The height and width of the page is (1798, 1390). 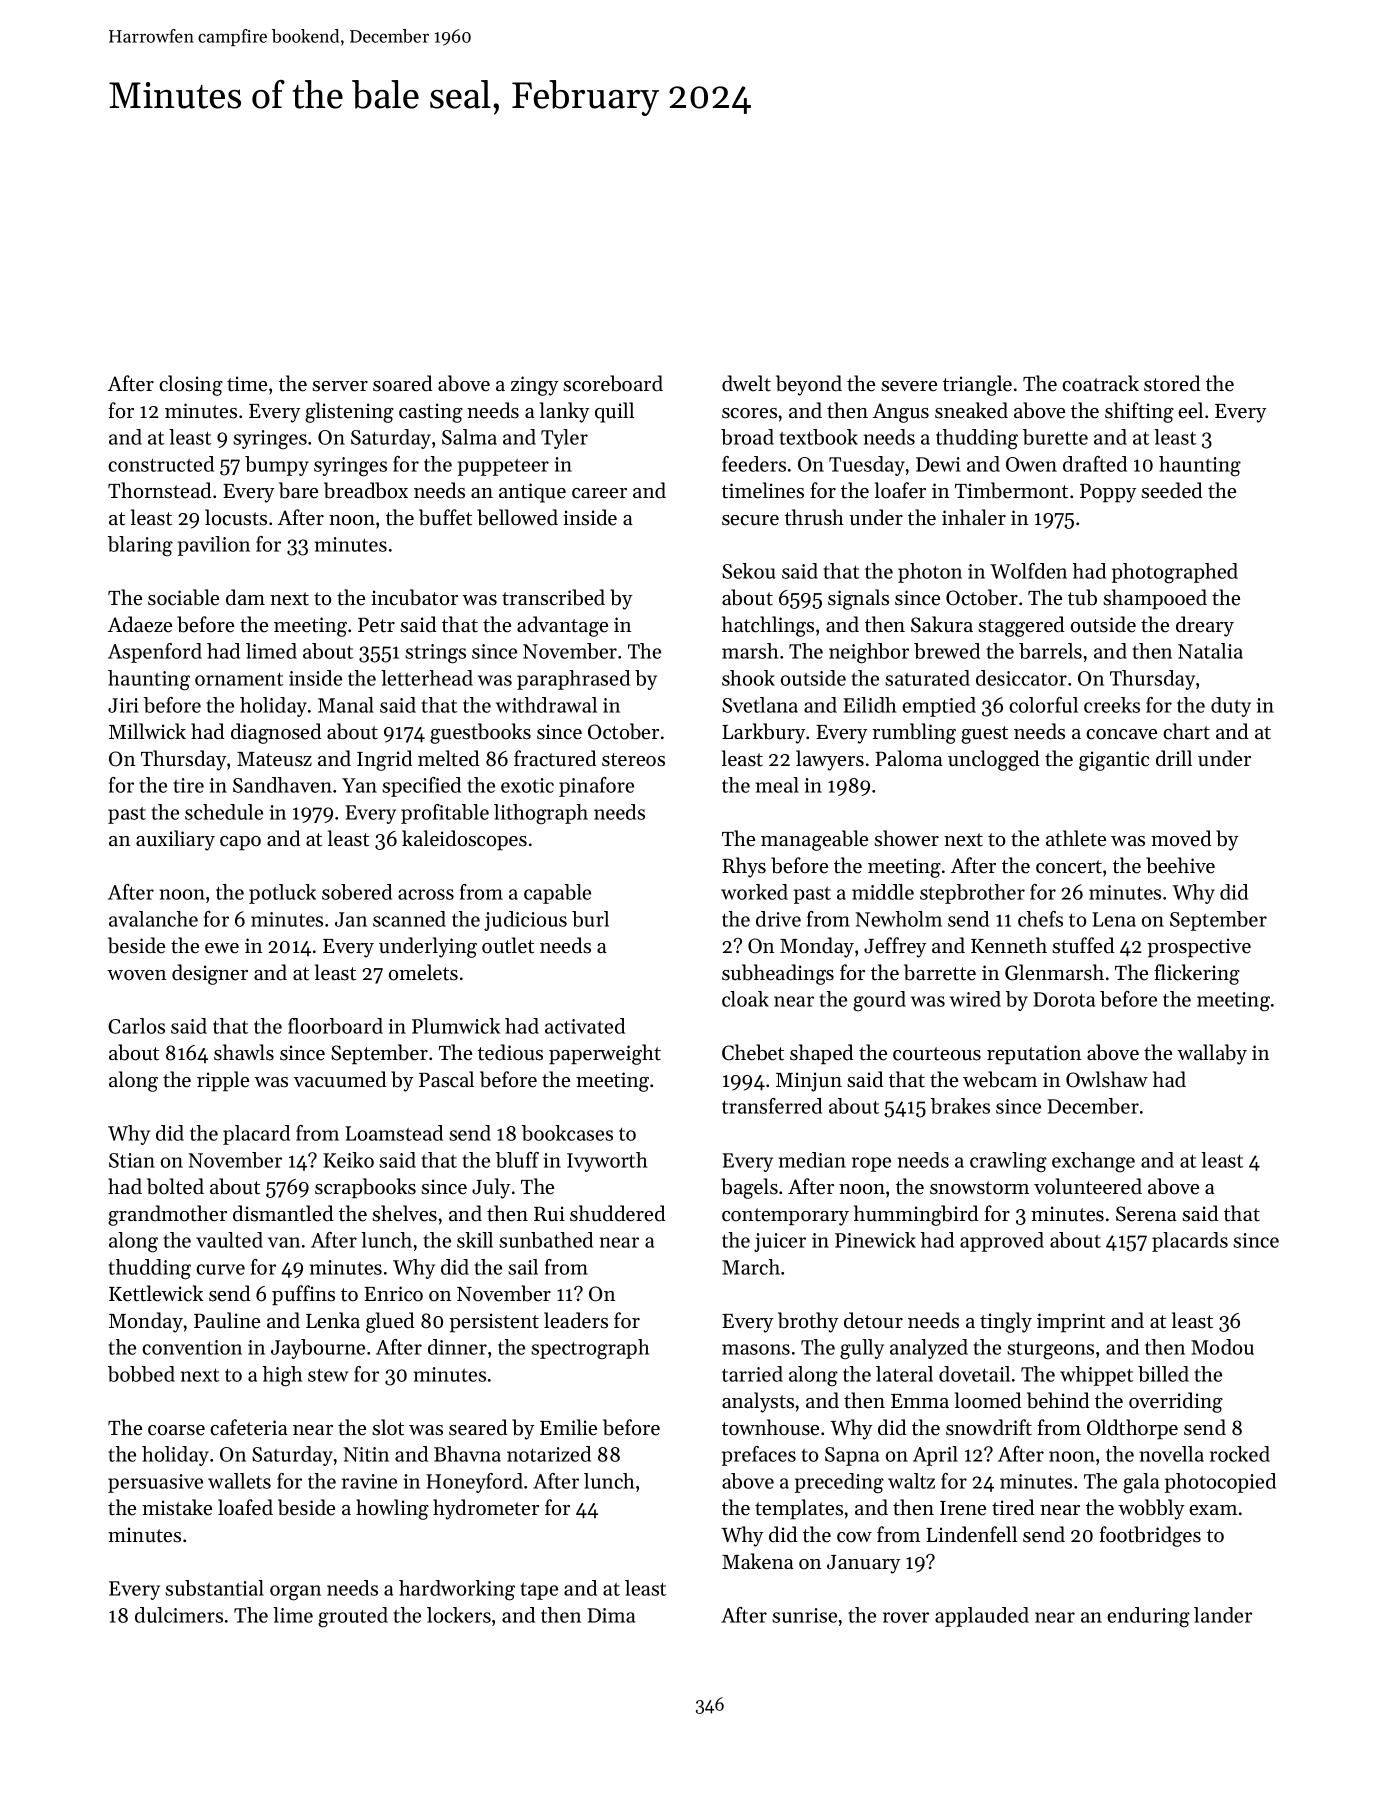 I want to click on bluff, so click(x=517, y=1160).
